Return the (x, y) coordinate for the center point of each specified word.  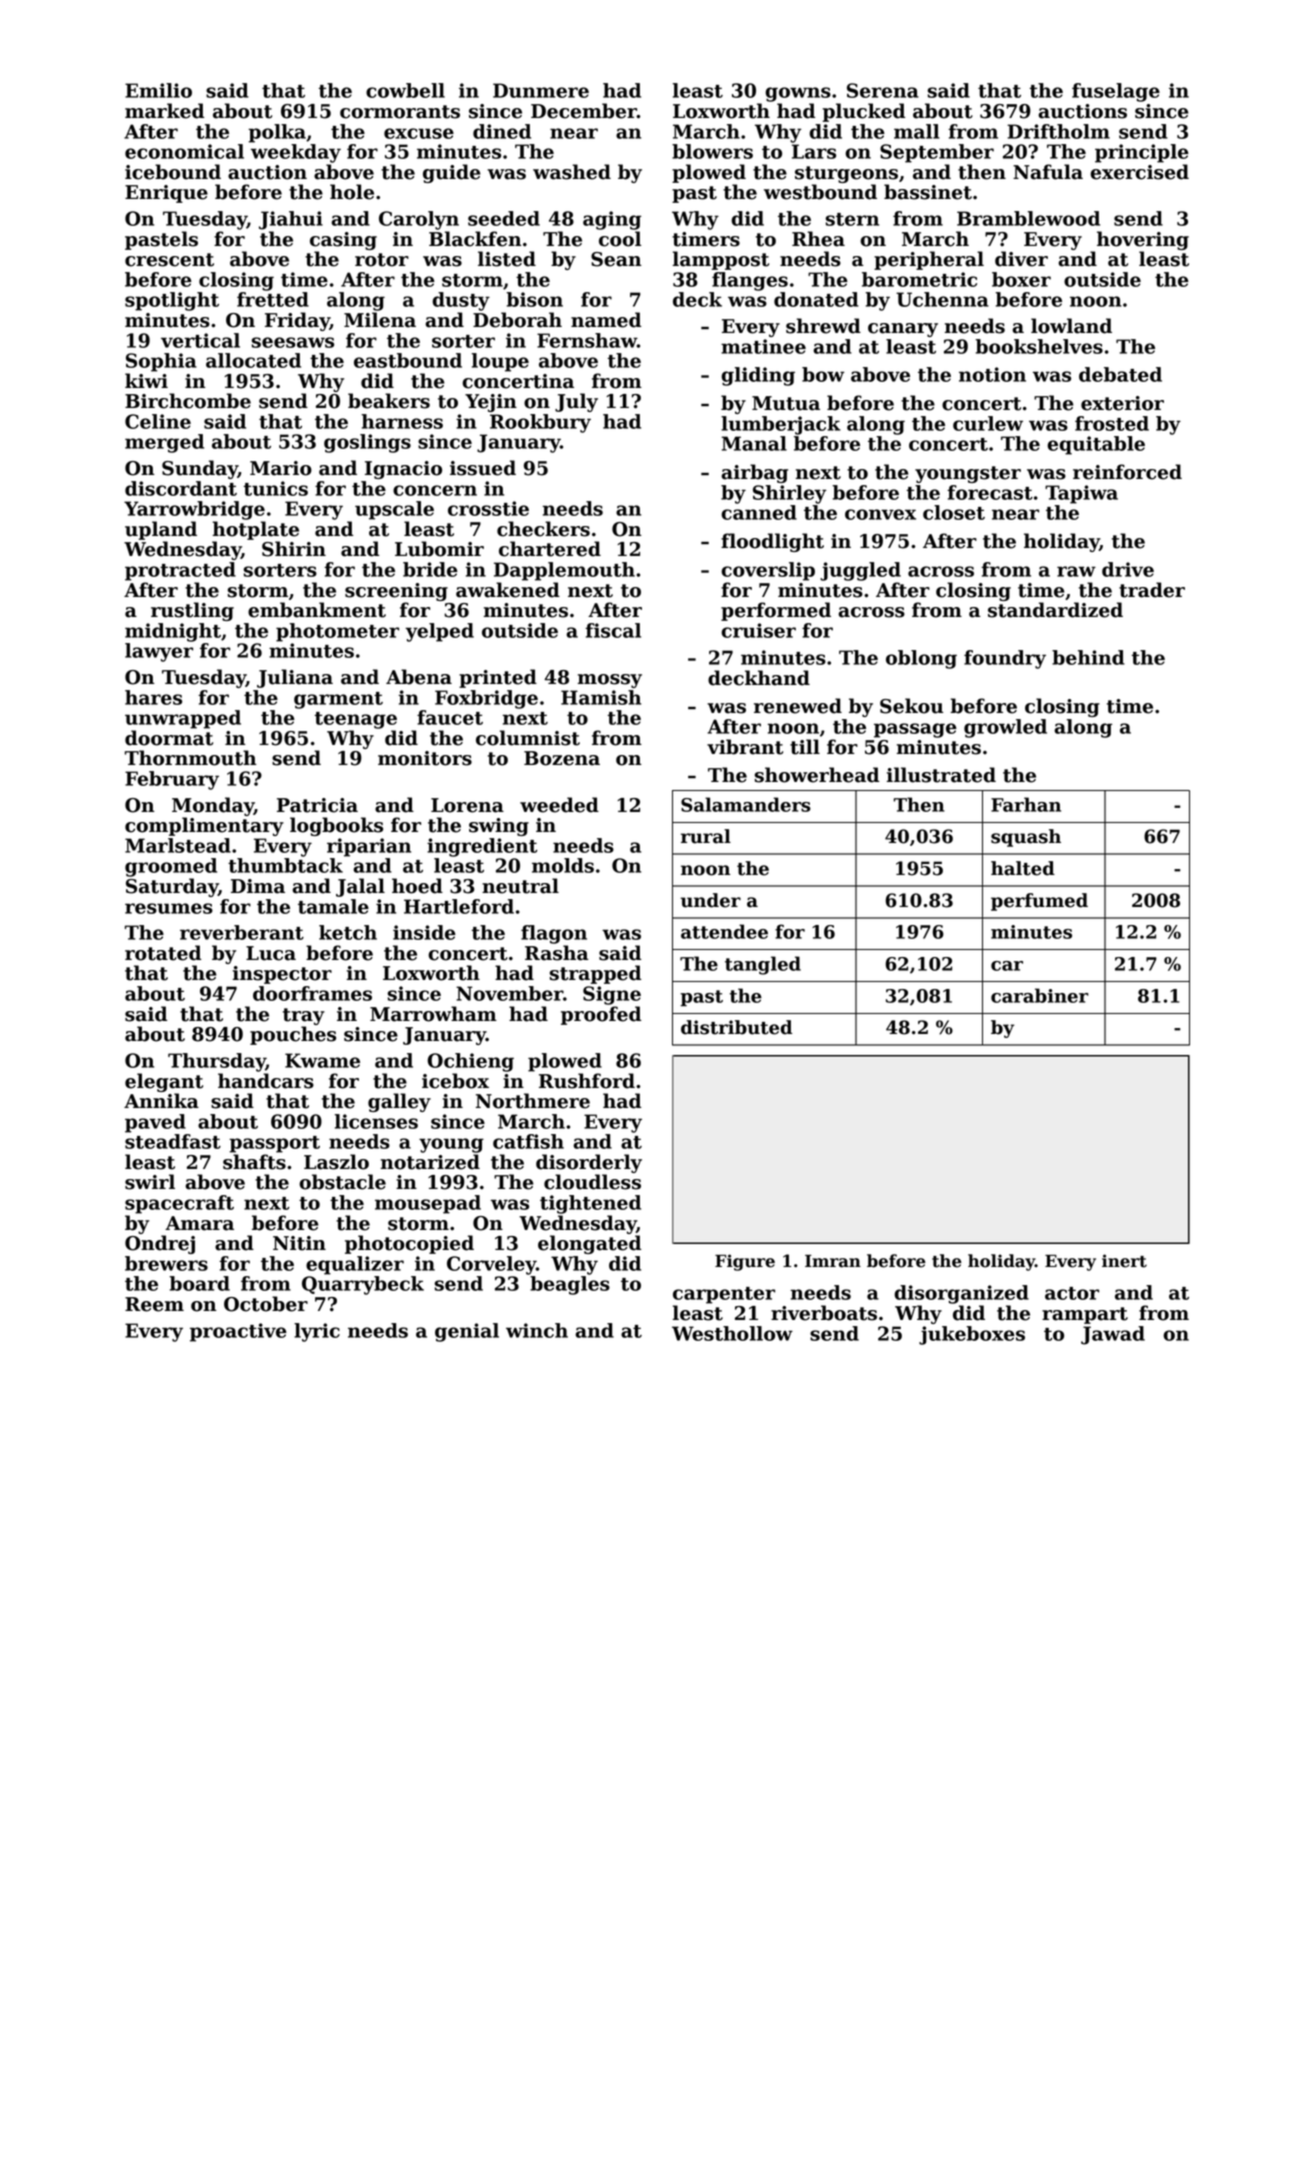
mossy (610, 681)
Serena (883, 90)
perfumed (1039, 902)
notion (992, 374)
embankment (317, 610)
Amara (199, 1223)
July (576, 402)
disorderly (589, 1163)
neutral (520, 886)
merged (164, 443)
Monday (213, 806)
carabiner (1040, 995)
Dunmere (541, 90)
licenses (376, 1121)
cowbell (405, 90)
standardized (1055, 610)
